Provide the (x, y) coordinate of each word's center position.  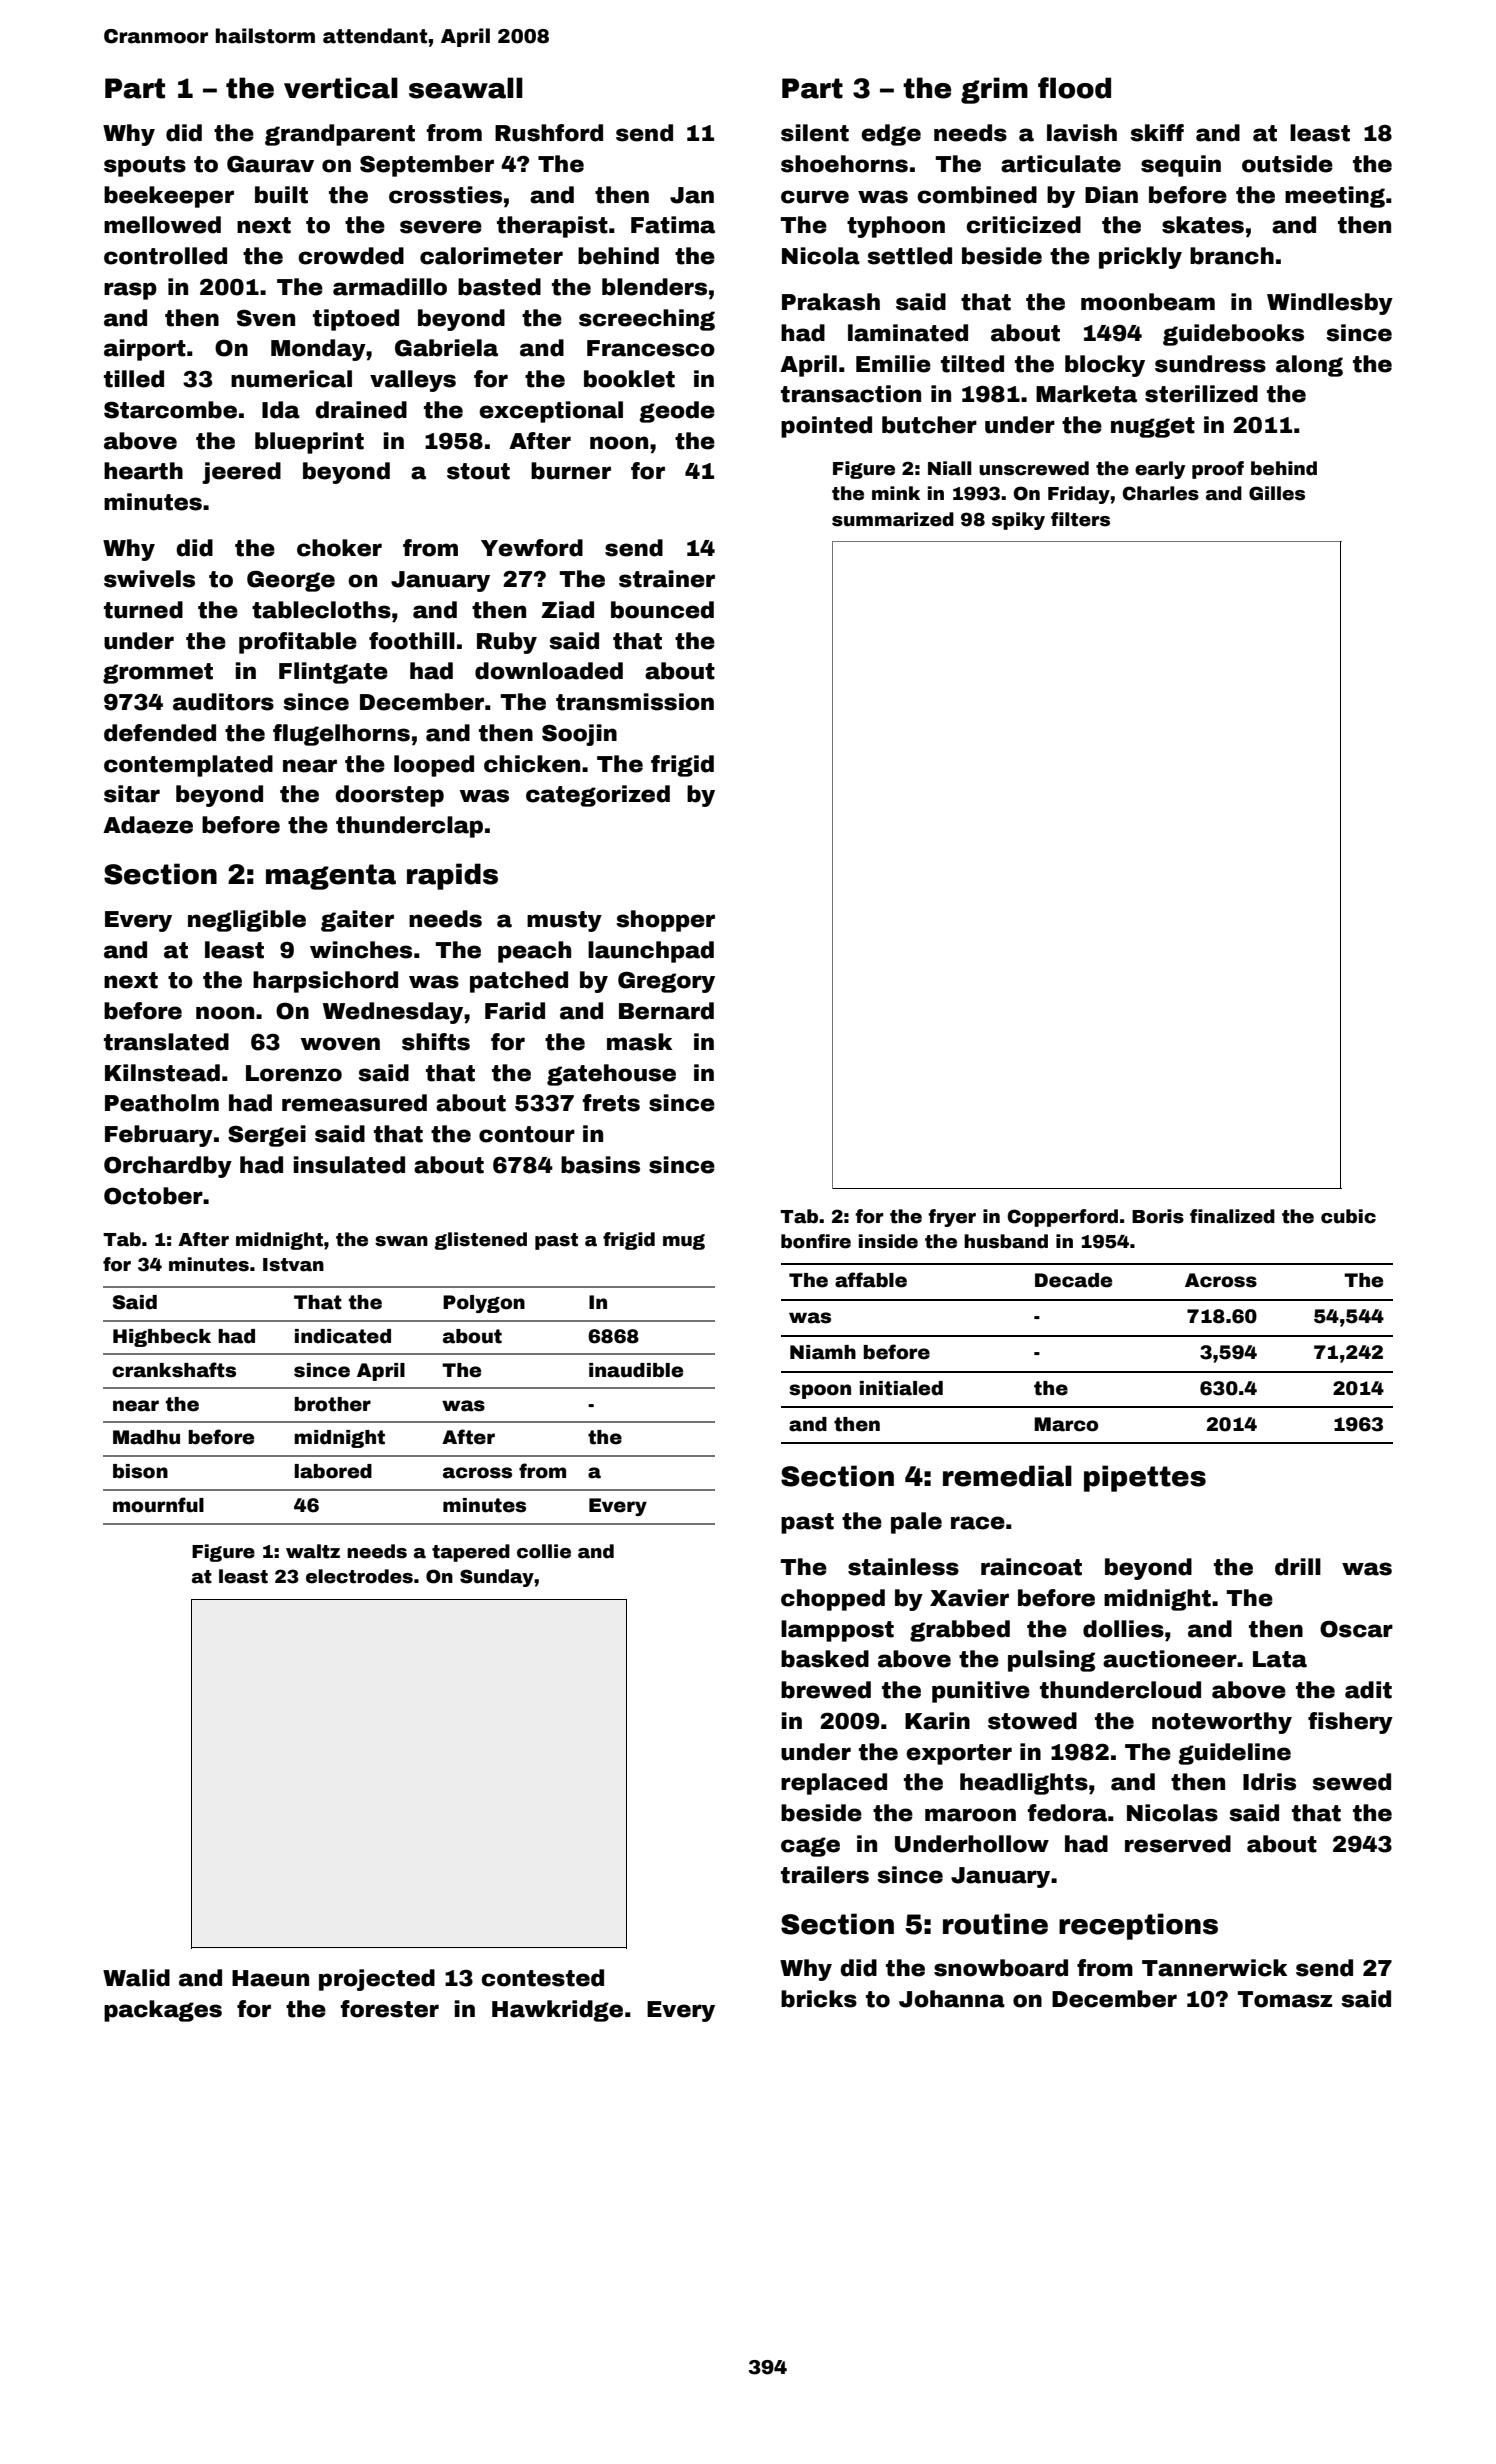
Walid (136, 1978)
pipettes (1145, 1478)
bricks (819, 1999)
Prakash (831, 302)
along (1309, 366)
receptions (1138, 1926)
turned (143, 610)
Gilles (1277, 493)
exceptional (551, 412)
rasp (130, 291)
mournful (158, 1505)
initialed (901, 1388)
